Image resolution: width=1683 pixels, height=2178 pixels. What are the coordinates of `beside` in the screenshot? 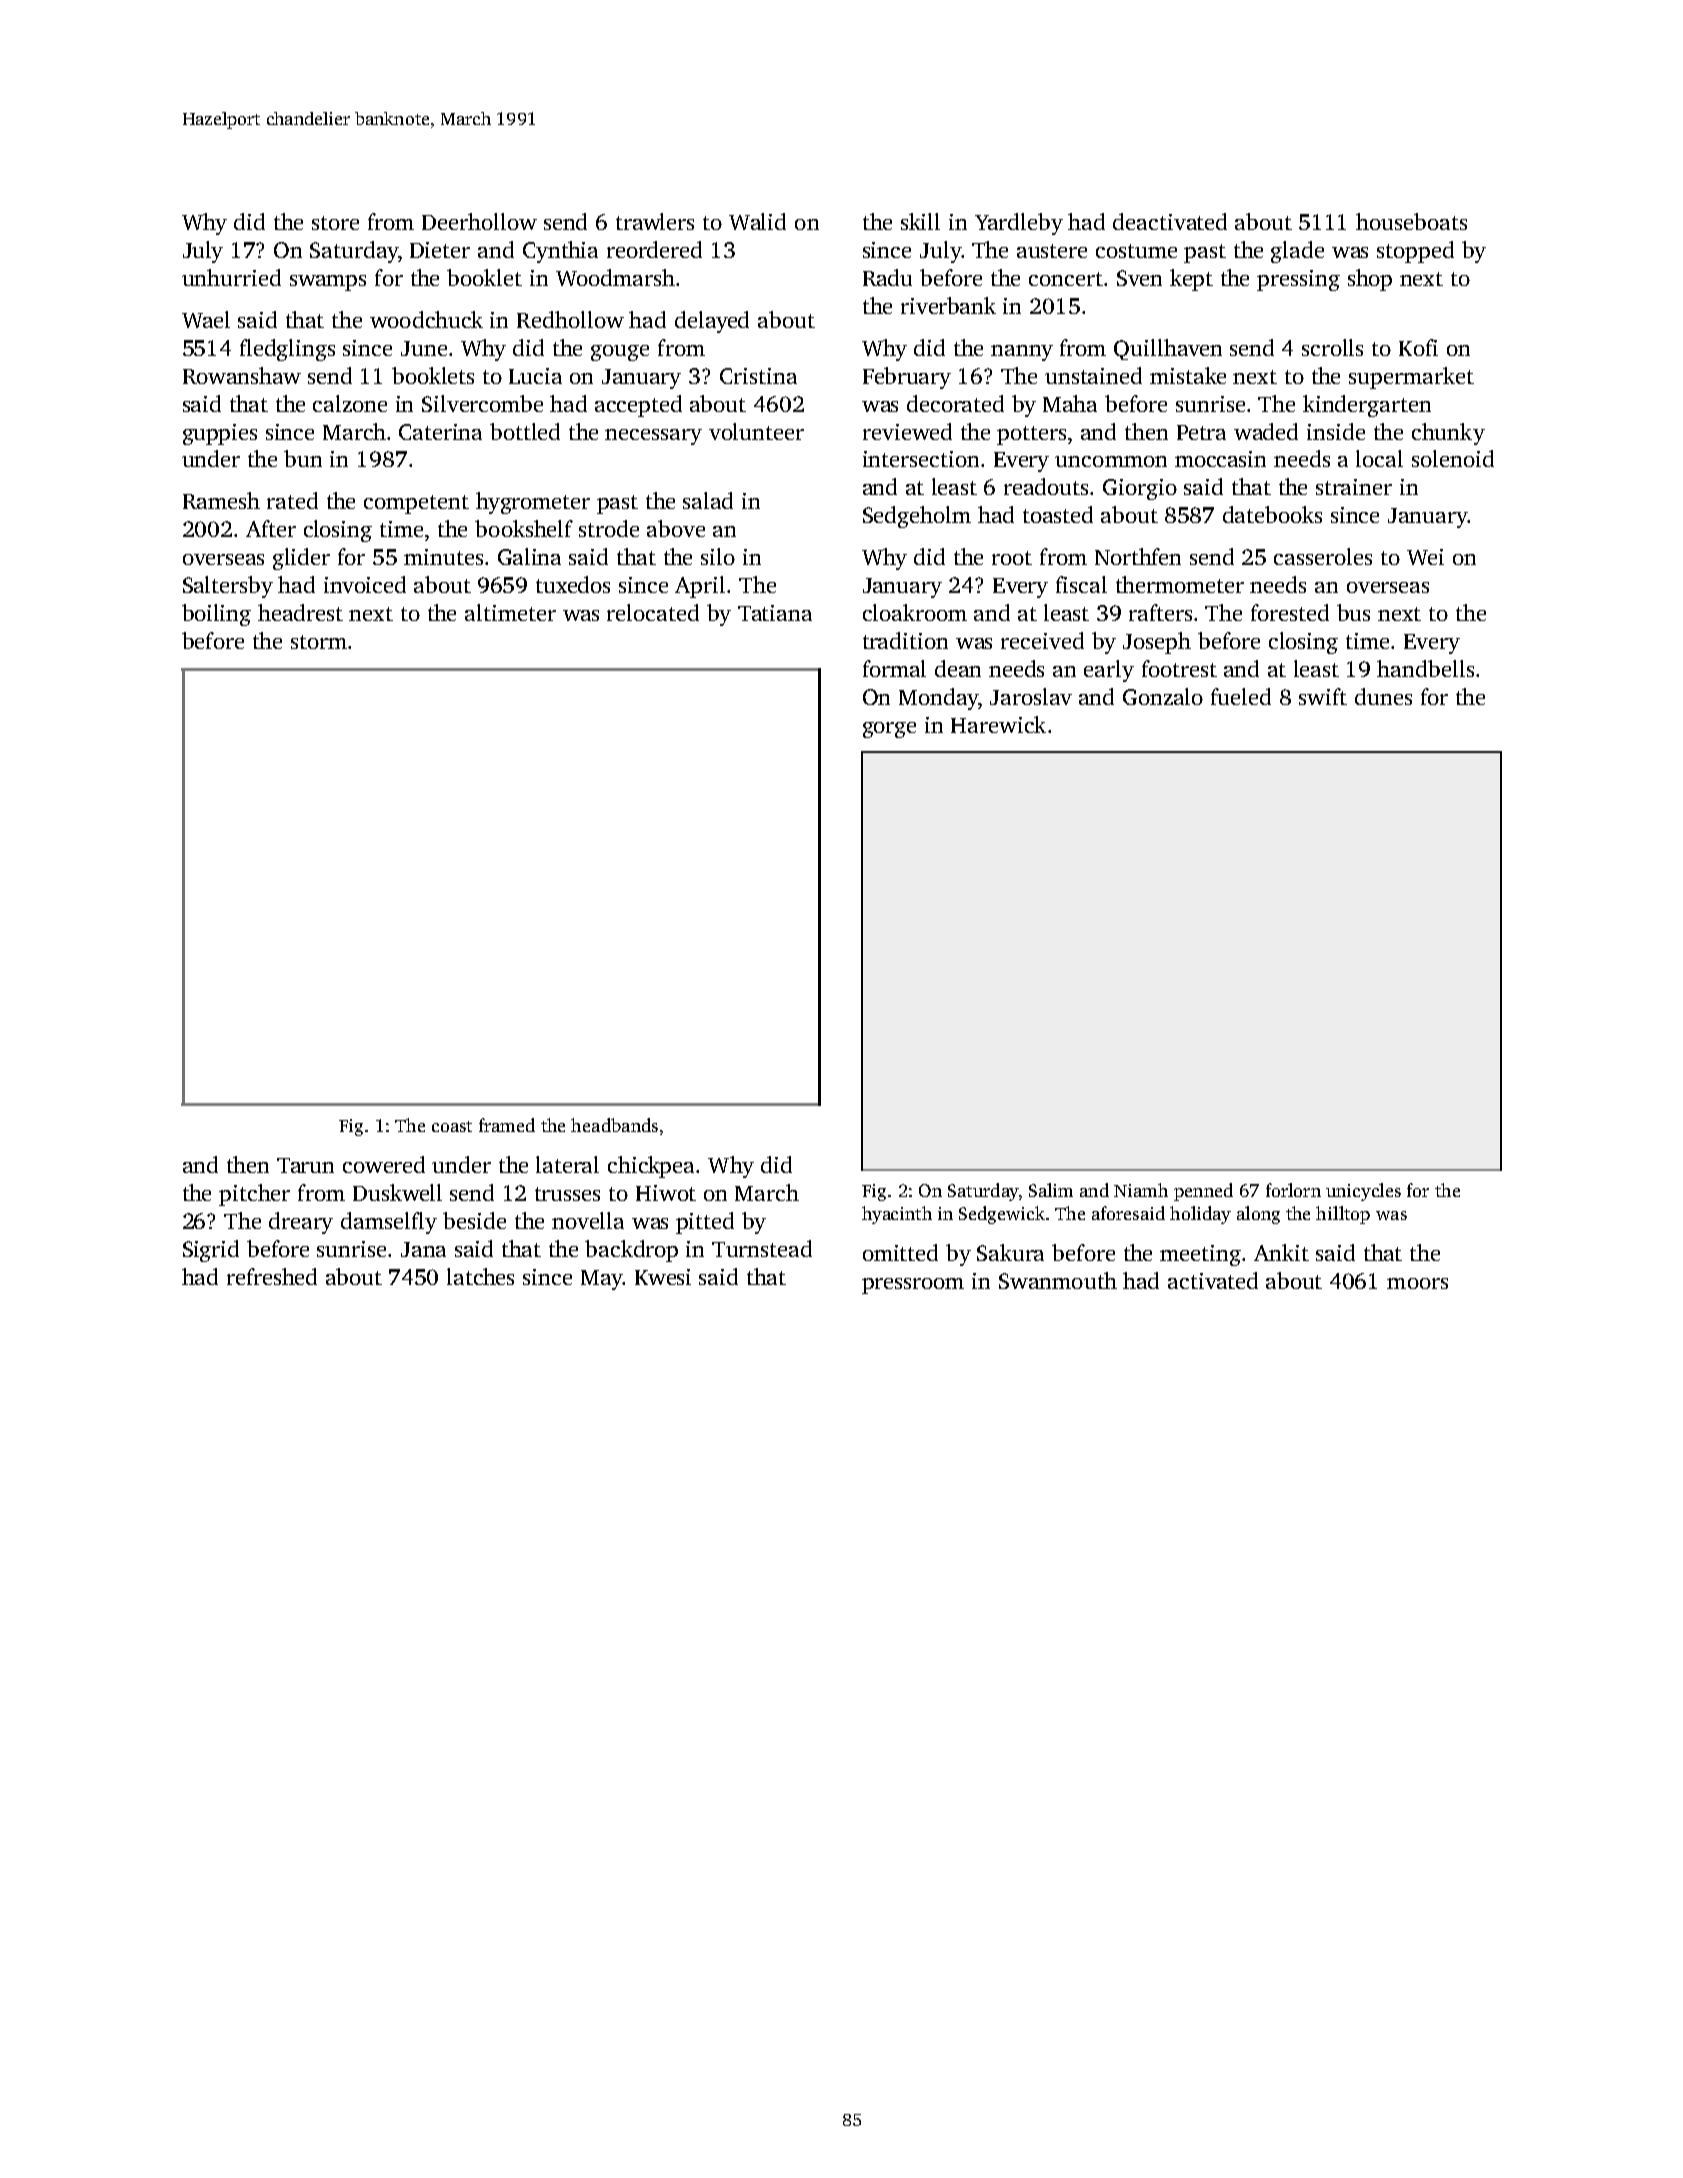 It's located at (474, 1220).
